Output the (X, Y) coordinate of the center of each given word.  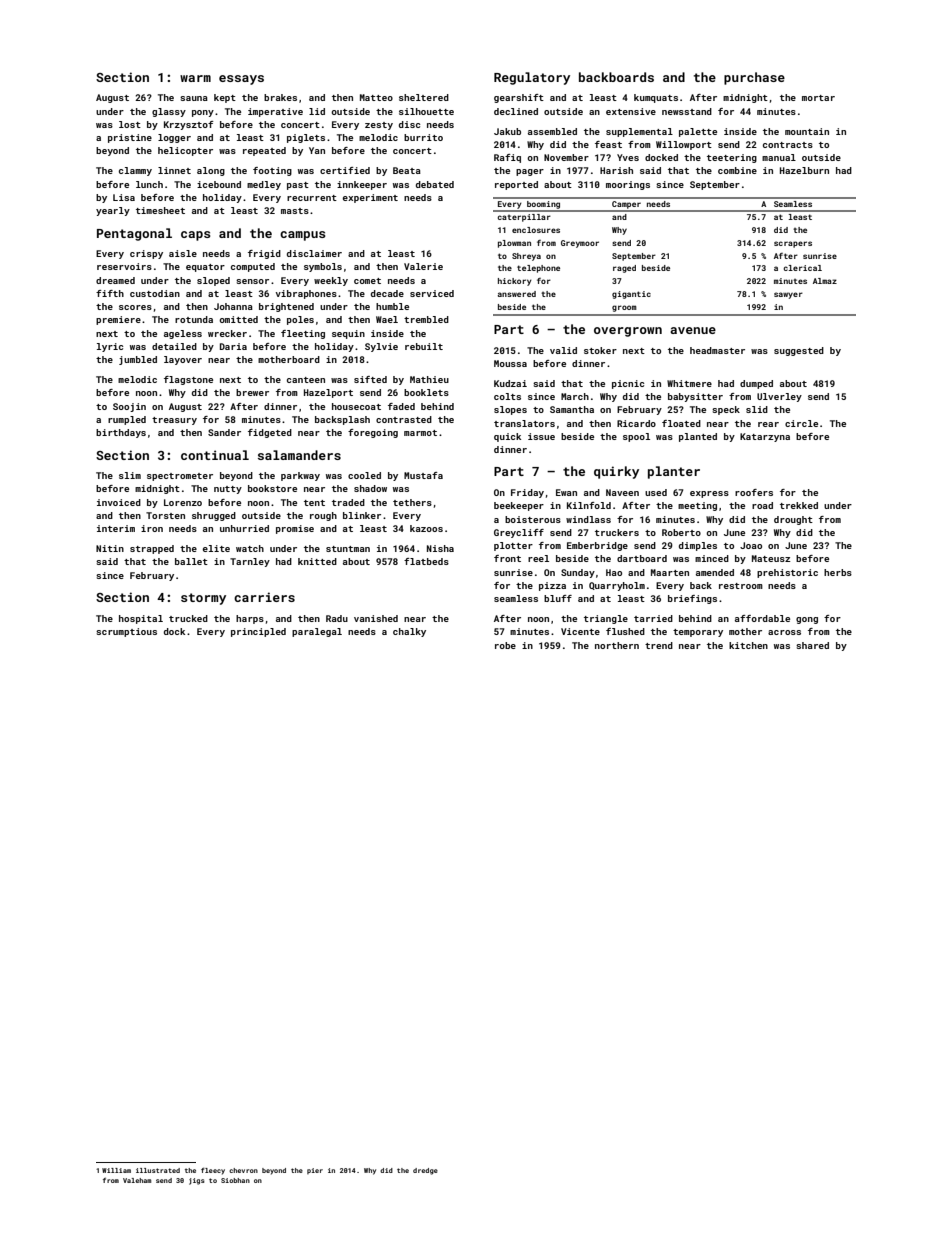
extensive (631, 111)
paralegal (317, 632)
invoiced (119, 502)
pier (315, 1171)
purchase (754, 78)
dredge (425, 1171)
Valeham (137, 1180)
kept (225, 98)
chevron (243, 1170)
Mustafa (423, 475)
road (762, 505)
